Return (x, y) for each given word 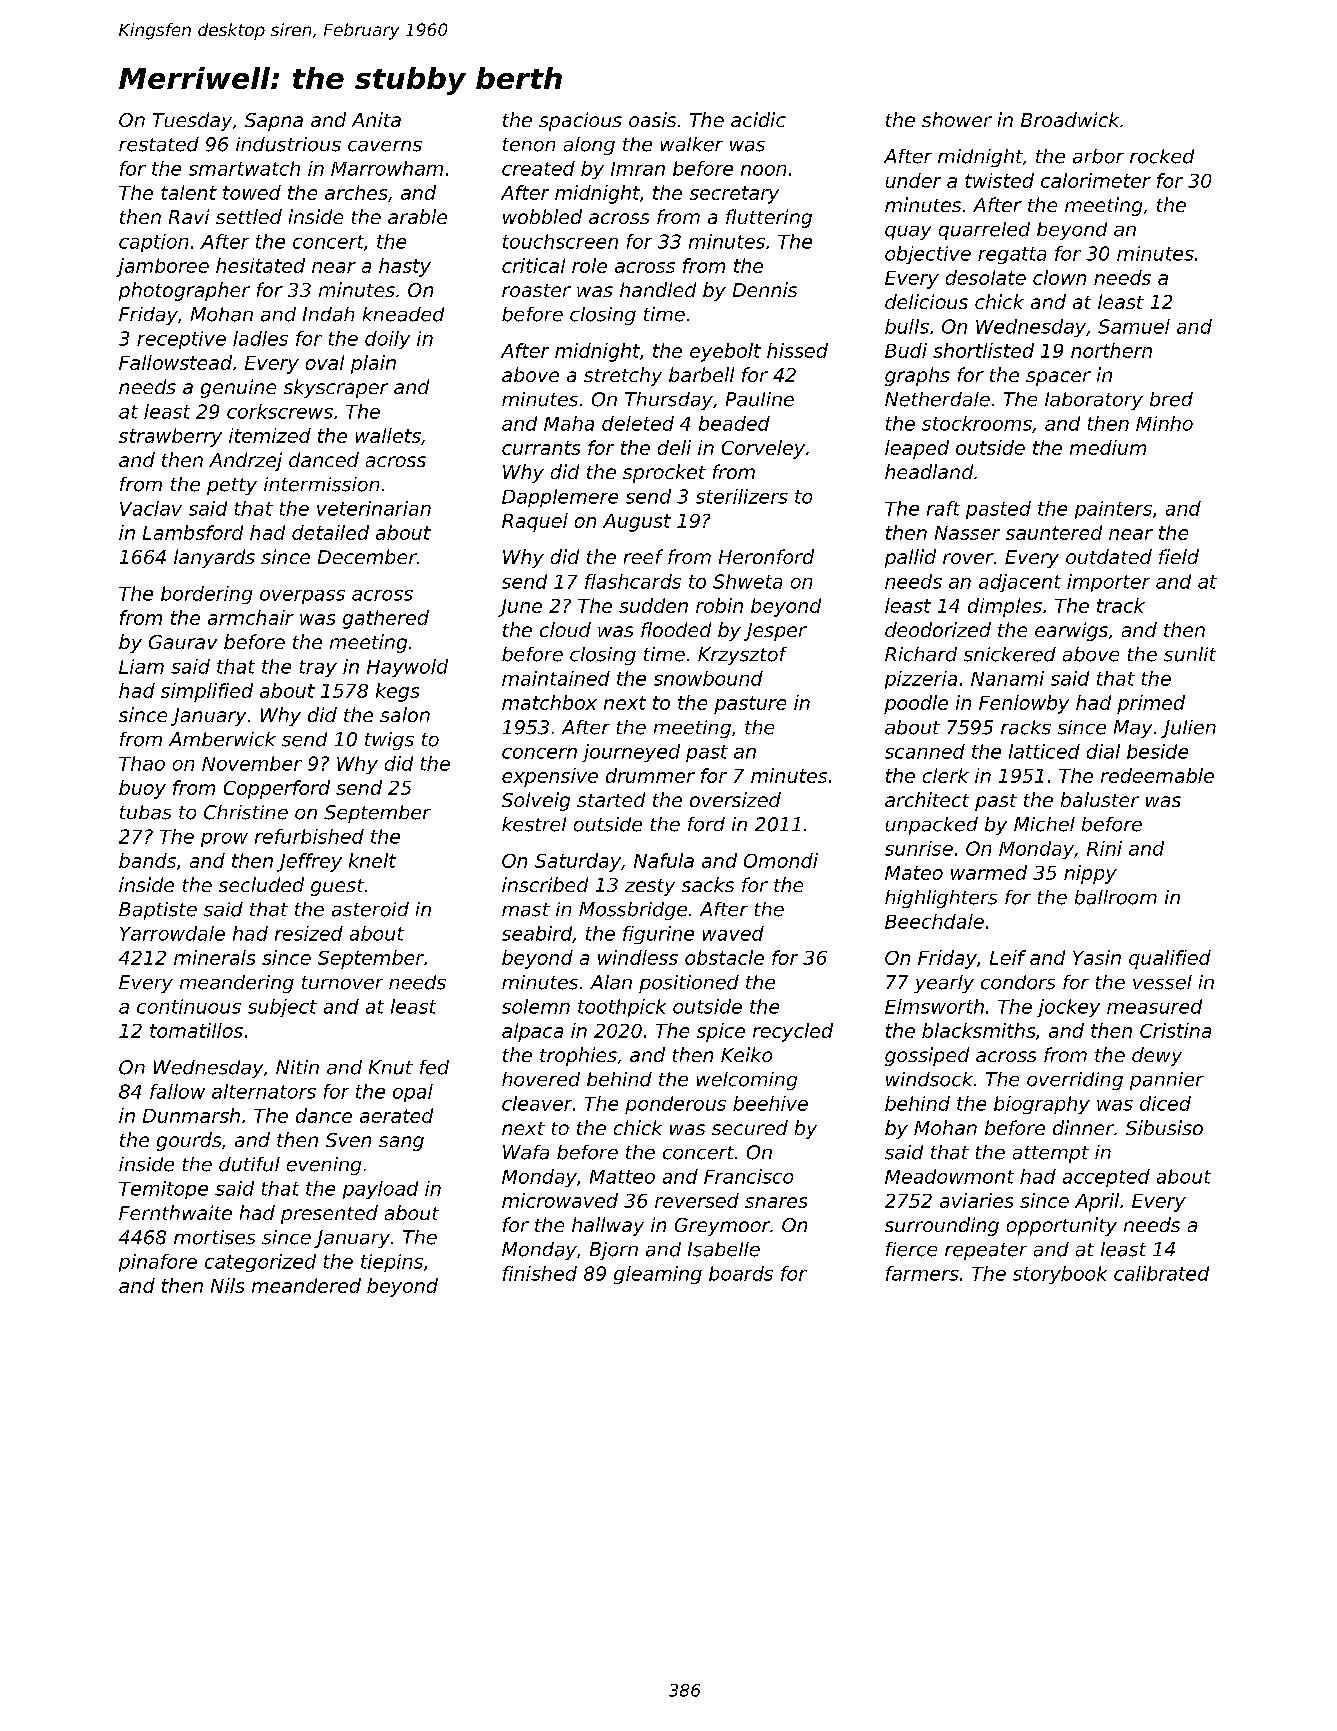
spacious (580, 121)
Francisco (748, 1176)
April (1097, 1202)
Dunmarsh (191, 1115)
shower (957, 119)
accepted (1106, 1178)
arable (417, 216)
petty (232, 486)
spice (721, 1032)
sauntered (1054, 532)
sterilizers (742, 496)
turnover (342, 983)
